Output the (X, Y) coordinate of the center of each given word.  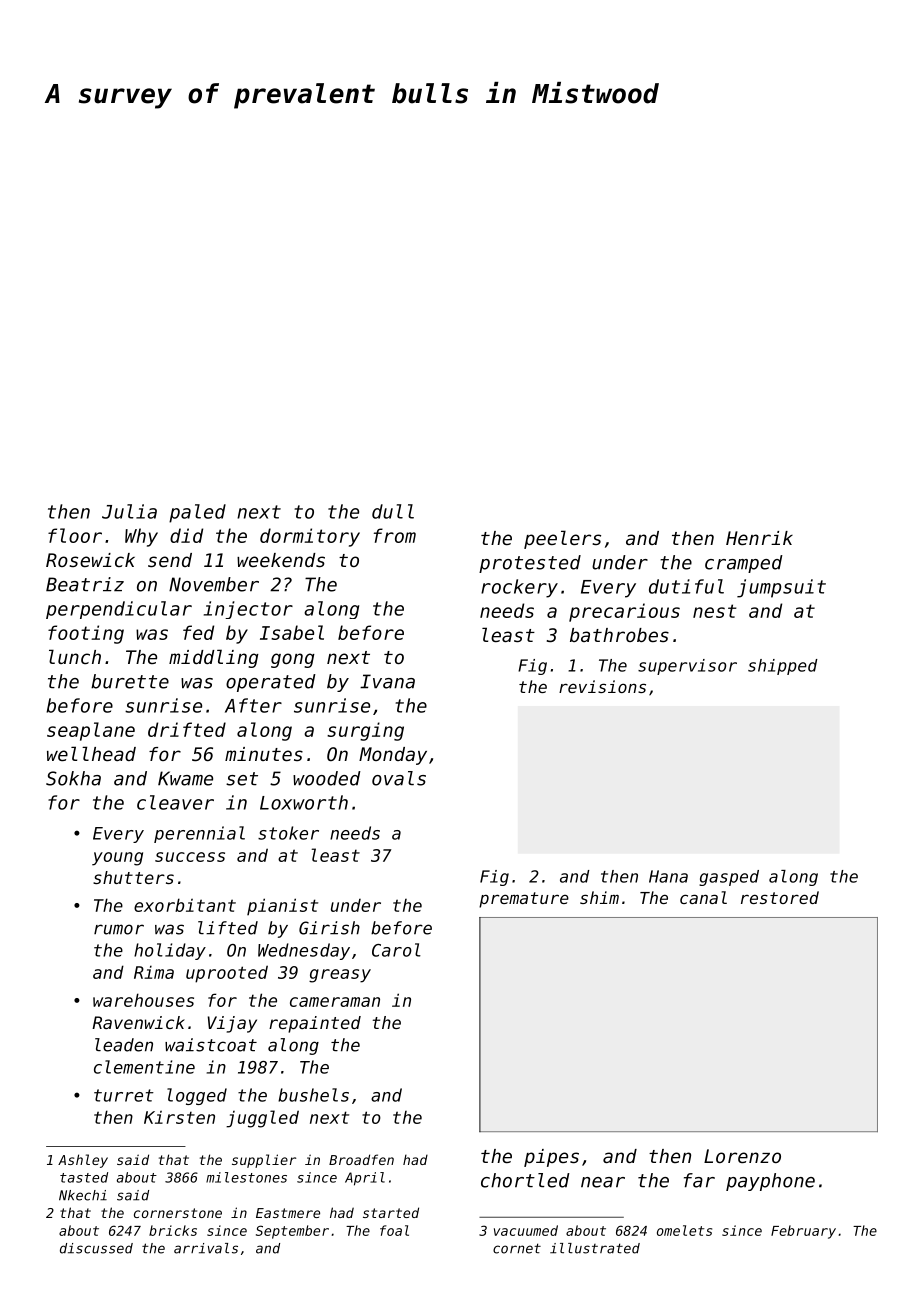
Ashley (83, 1161)
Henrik (759, 538)
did (186, 535)
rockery (519, 588)
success (190, 857)
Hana (668, 876)
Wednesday (304, 951)
